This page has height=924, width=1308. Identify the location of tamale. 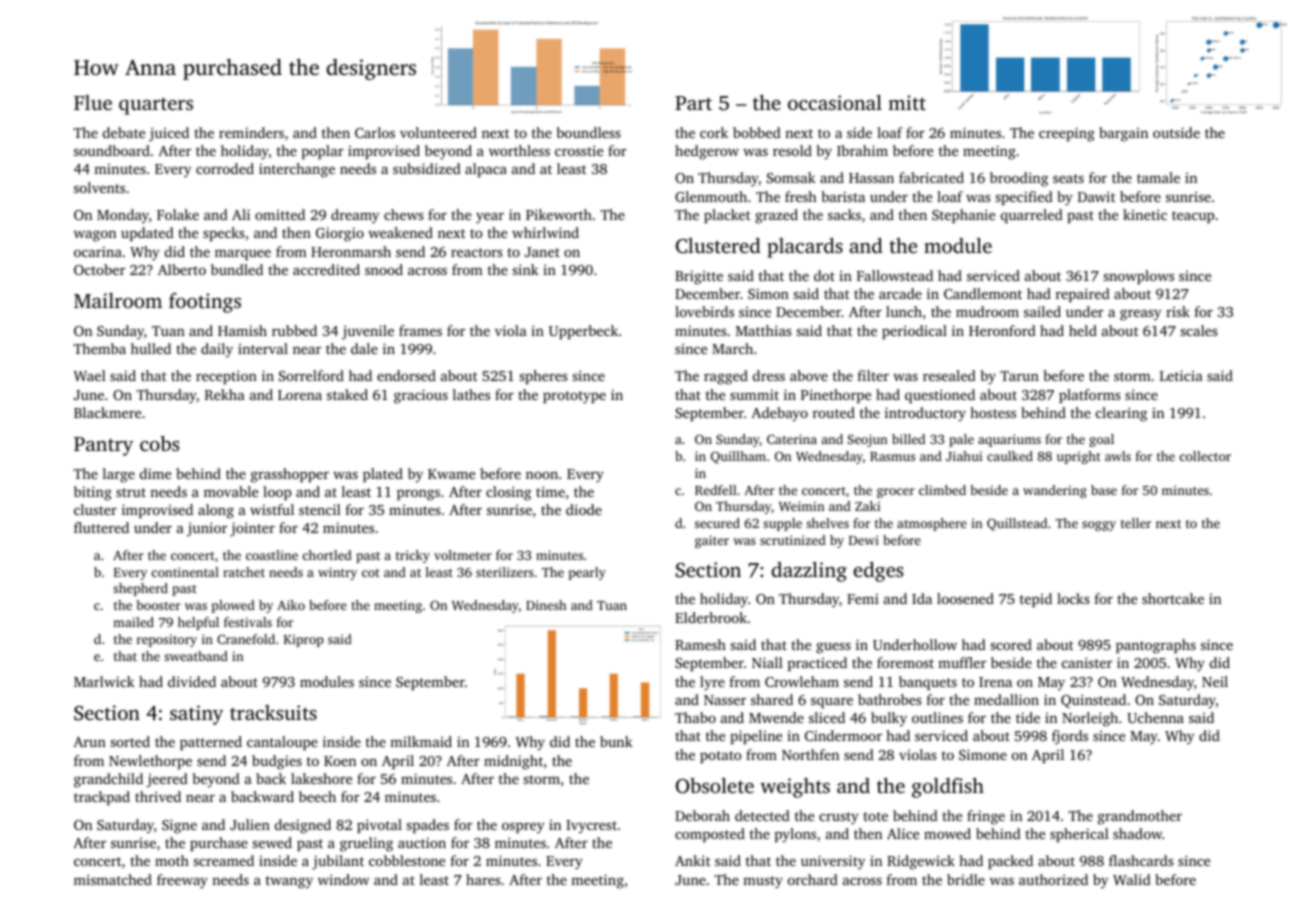
(1158, 177).
